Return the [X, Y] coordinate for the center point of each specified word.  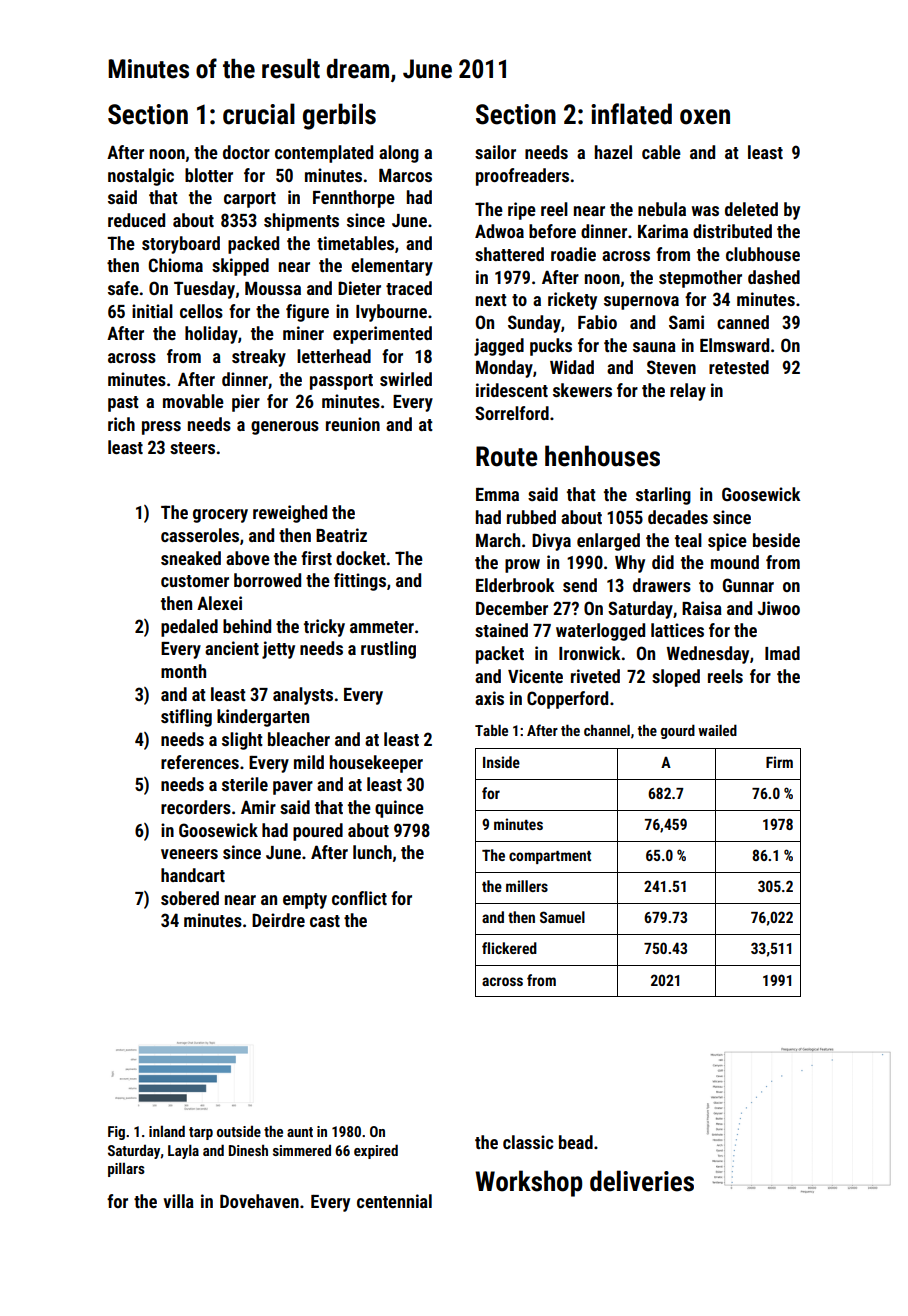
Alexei [219, 603]
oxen [705, 117]
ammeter [382, 627]
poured [318, 832]
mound [735, 562]
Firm [779, 762]
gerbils [339, 116]
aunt [300, 1132]
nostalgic [141, 177]
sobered [190, 898]
